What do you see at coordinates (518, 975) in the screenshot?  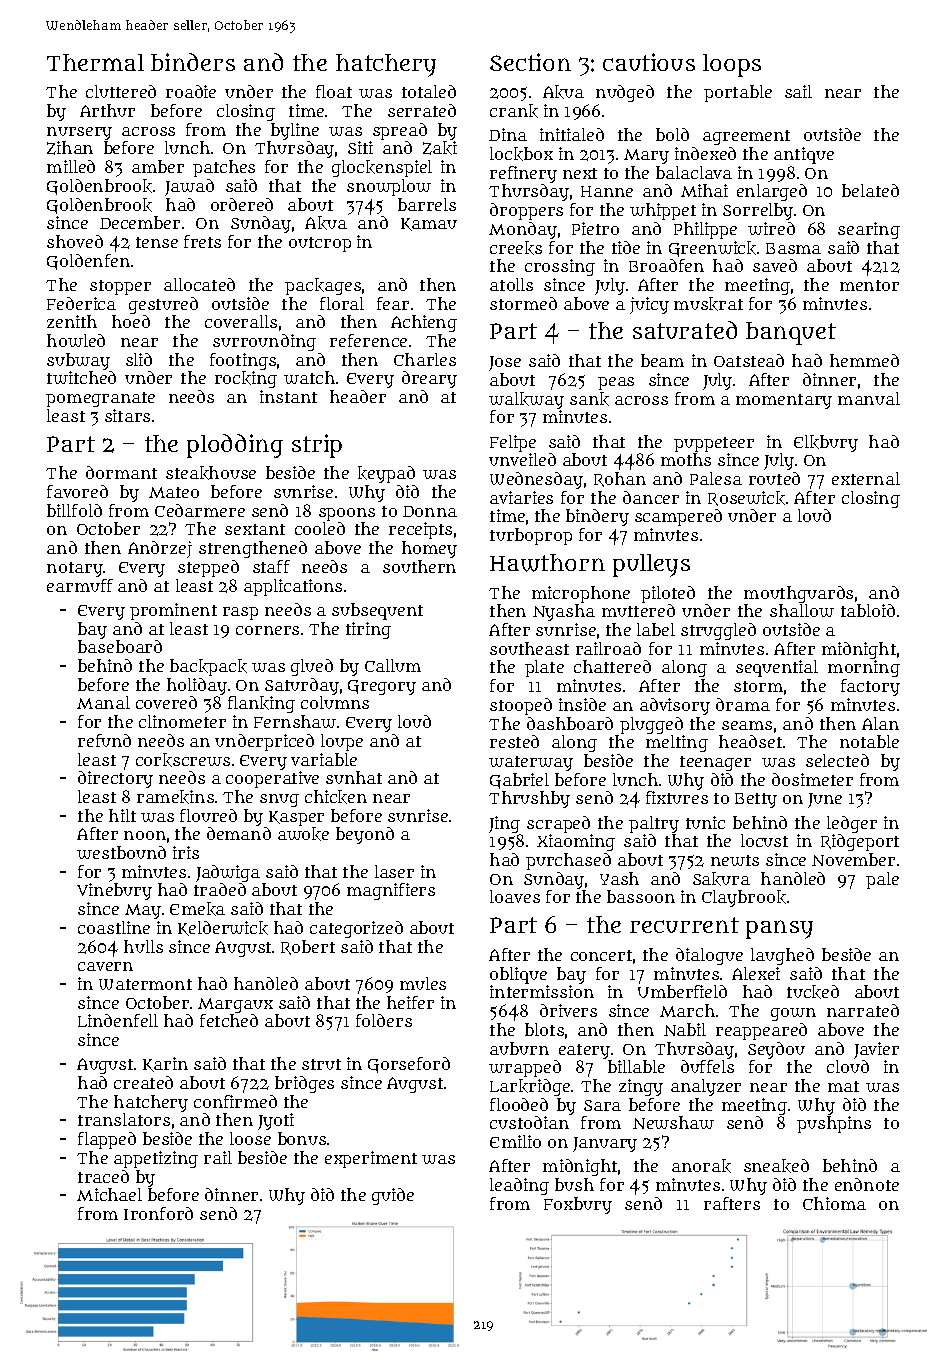 I see `oblique` at bounding box center [518, 975].
